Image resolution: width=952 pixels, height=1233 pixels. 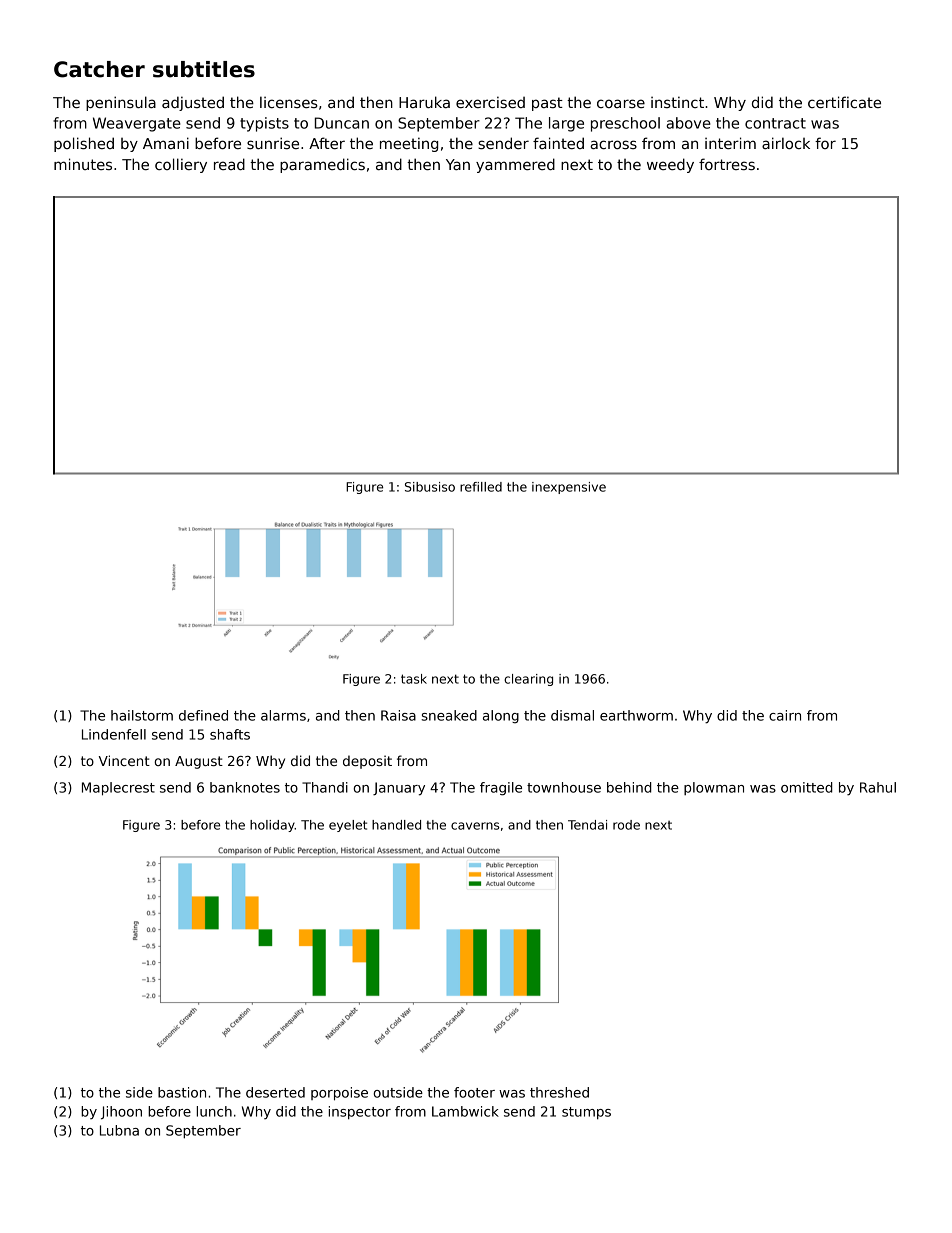 I want to click on bastion, so click(x=182, y=1092).
